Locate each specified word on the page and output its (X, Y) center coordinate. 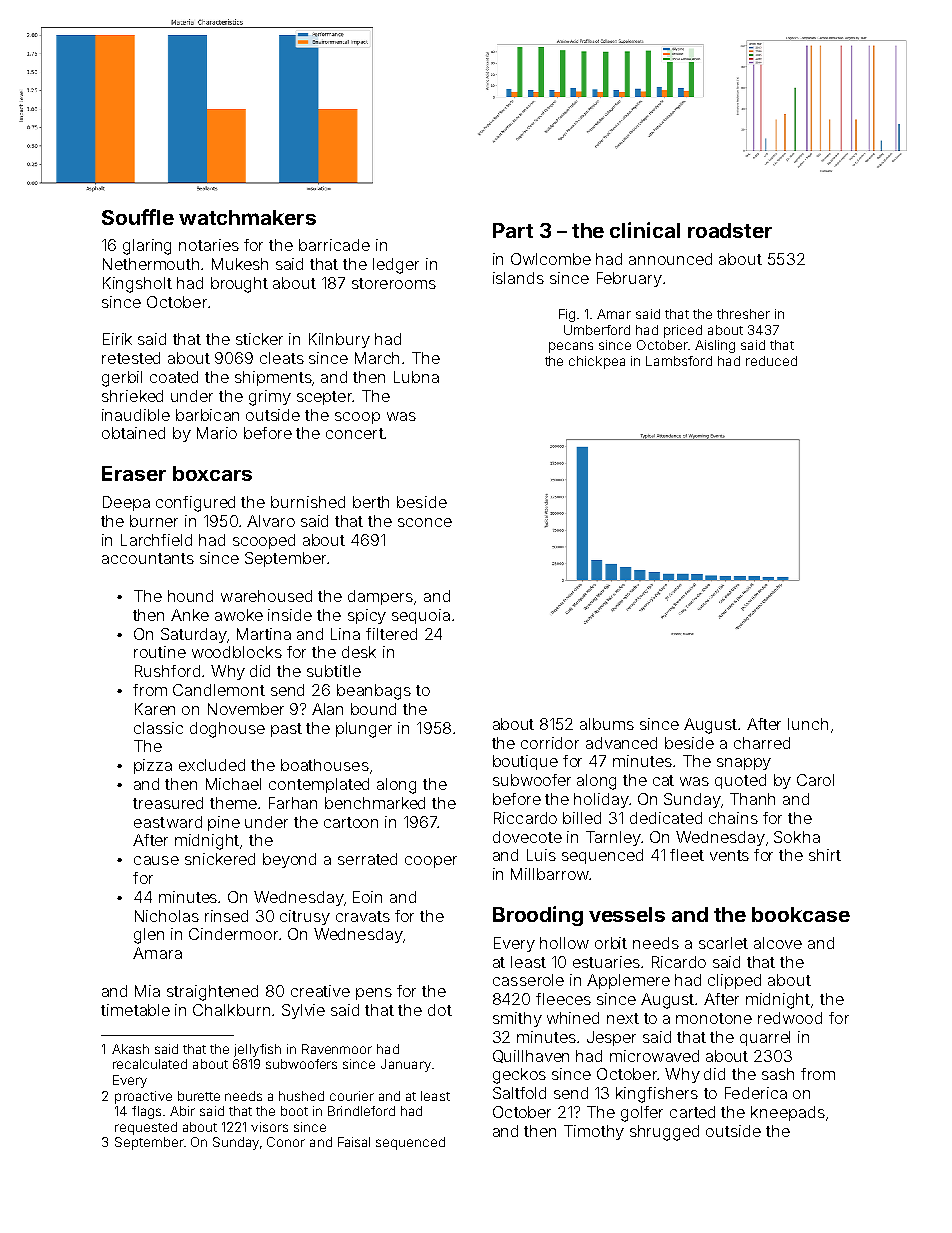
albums (607, 724)
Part (513, 230)
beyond (289, 860)
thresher (743, 314)
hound (190, 596)
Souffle (138, 217)
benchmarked (375, 803)
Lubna (416, 377)
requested (146, 1128)
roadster (730, 230)
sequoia (421, 616)
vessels (627, 914)
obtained (133, 433)
